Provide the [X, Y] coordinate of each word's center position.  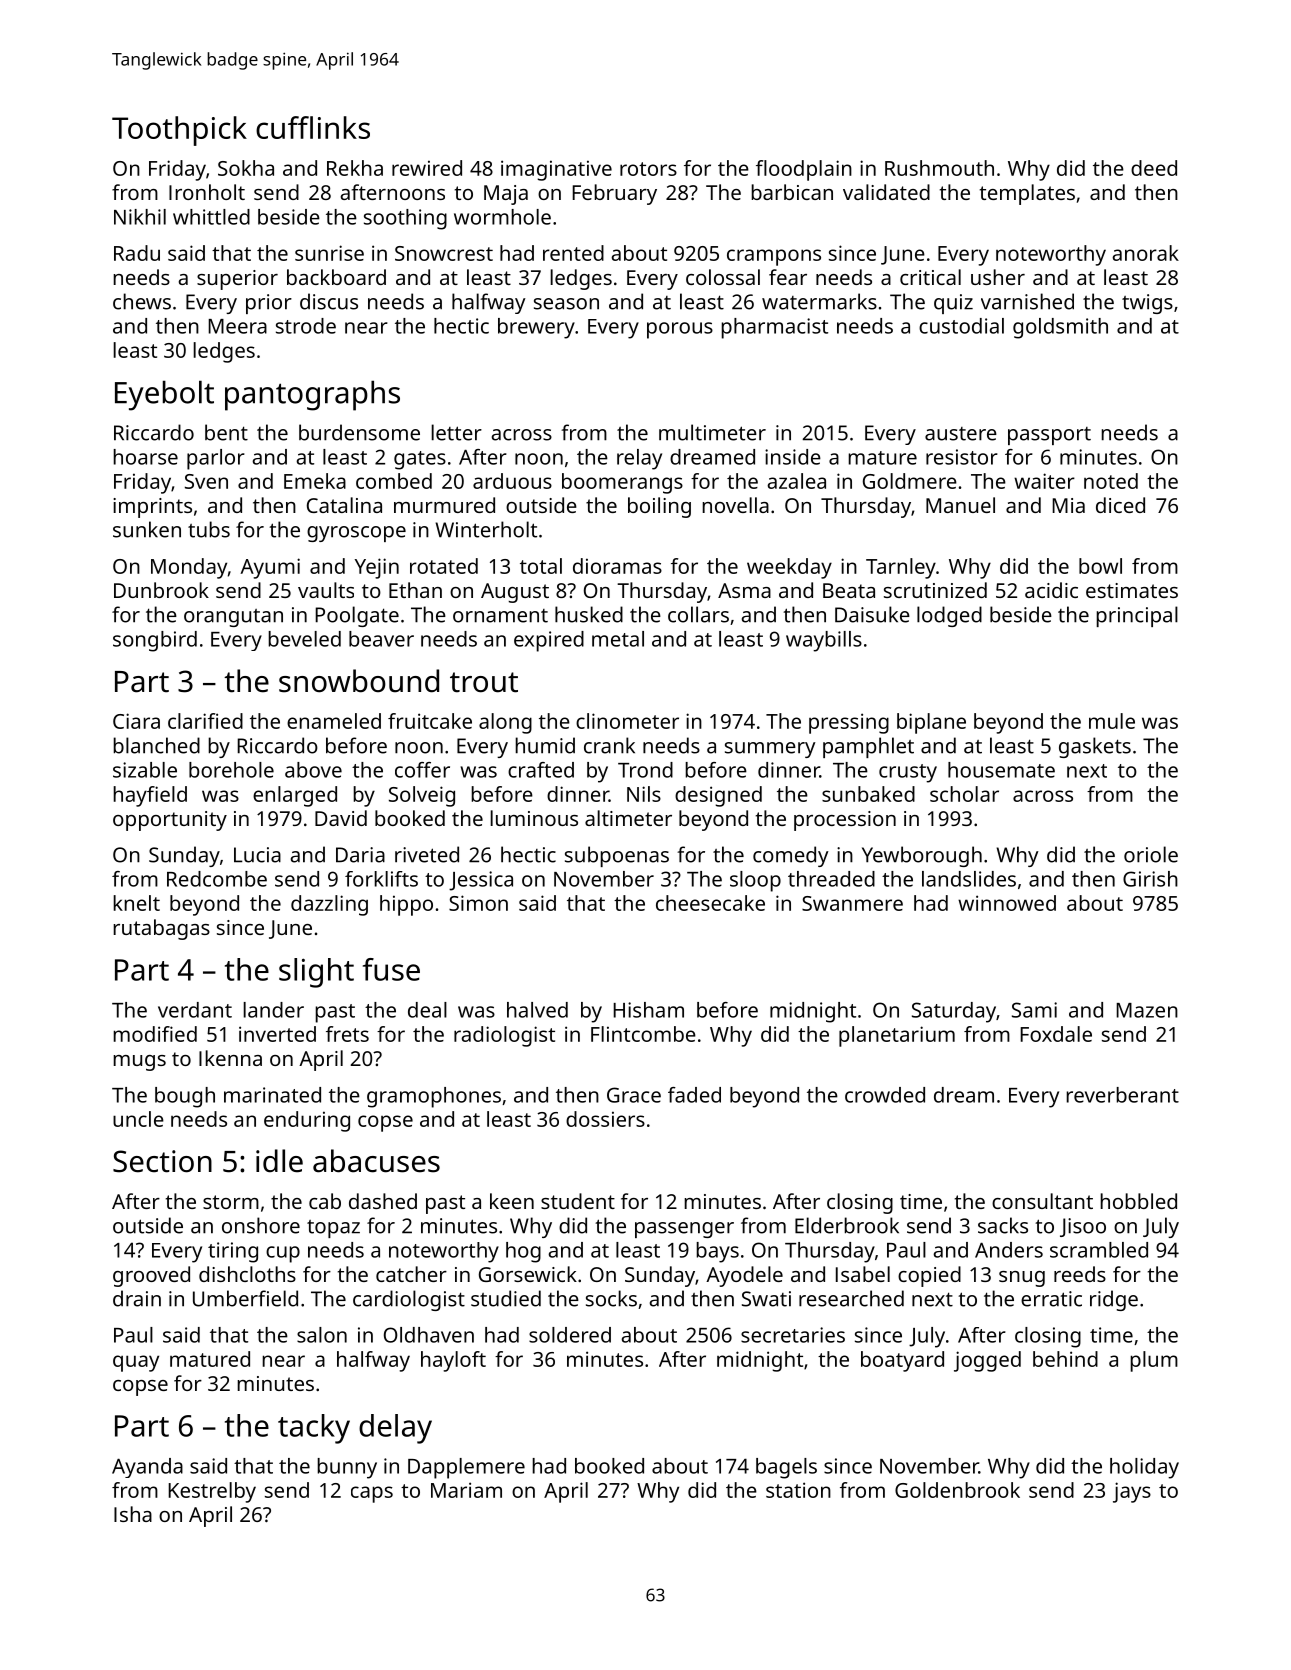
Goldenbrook [957, 1490]
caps [372, 1494]
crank [609, 745]
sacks [1003, 1225]
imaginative [556, 170]
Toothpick [179, 131]
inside [793, 457]
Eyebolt [164, 395]
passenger [684, 1230]
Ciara [136, 721]
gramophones [434, 1097]
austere [961, 434]
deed [1154, 168]
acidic [1051, 590]
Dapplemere [466, 1468]
